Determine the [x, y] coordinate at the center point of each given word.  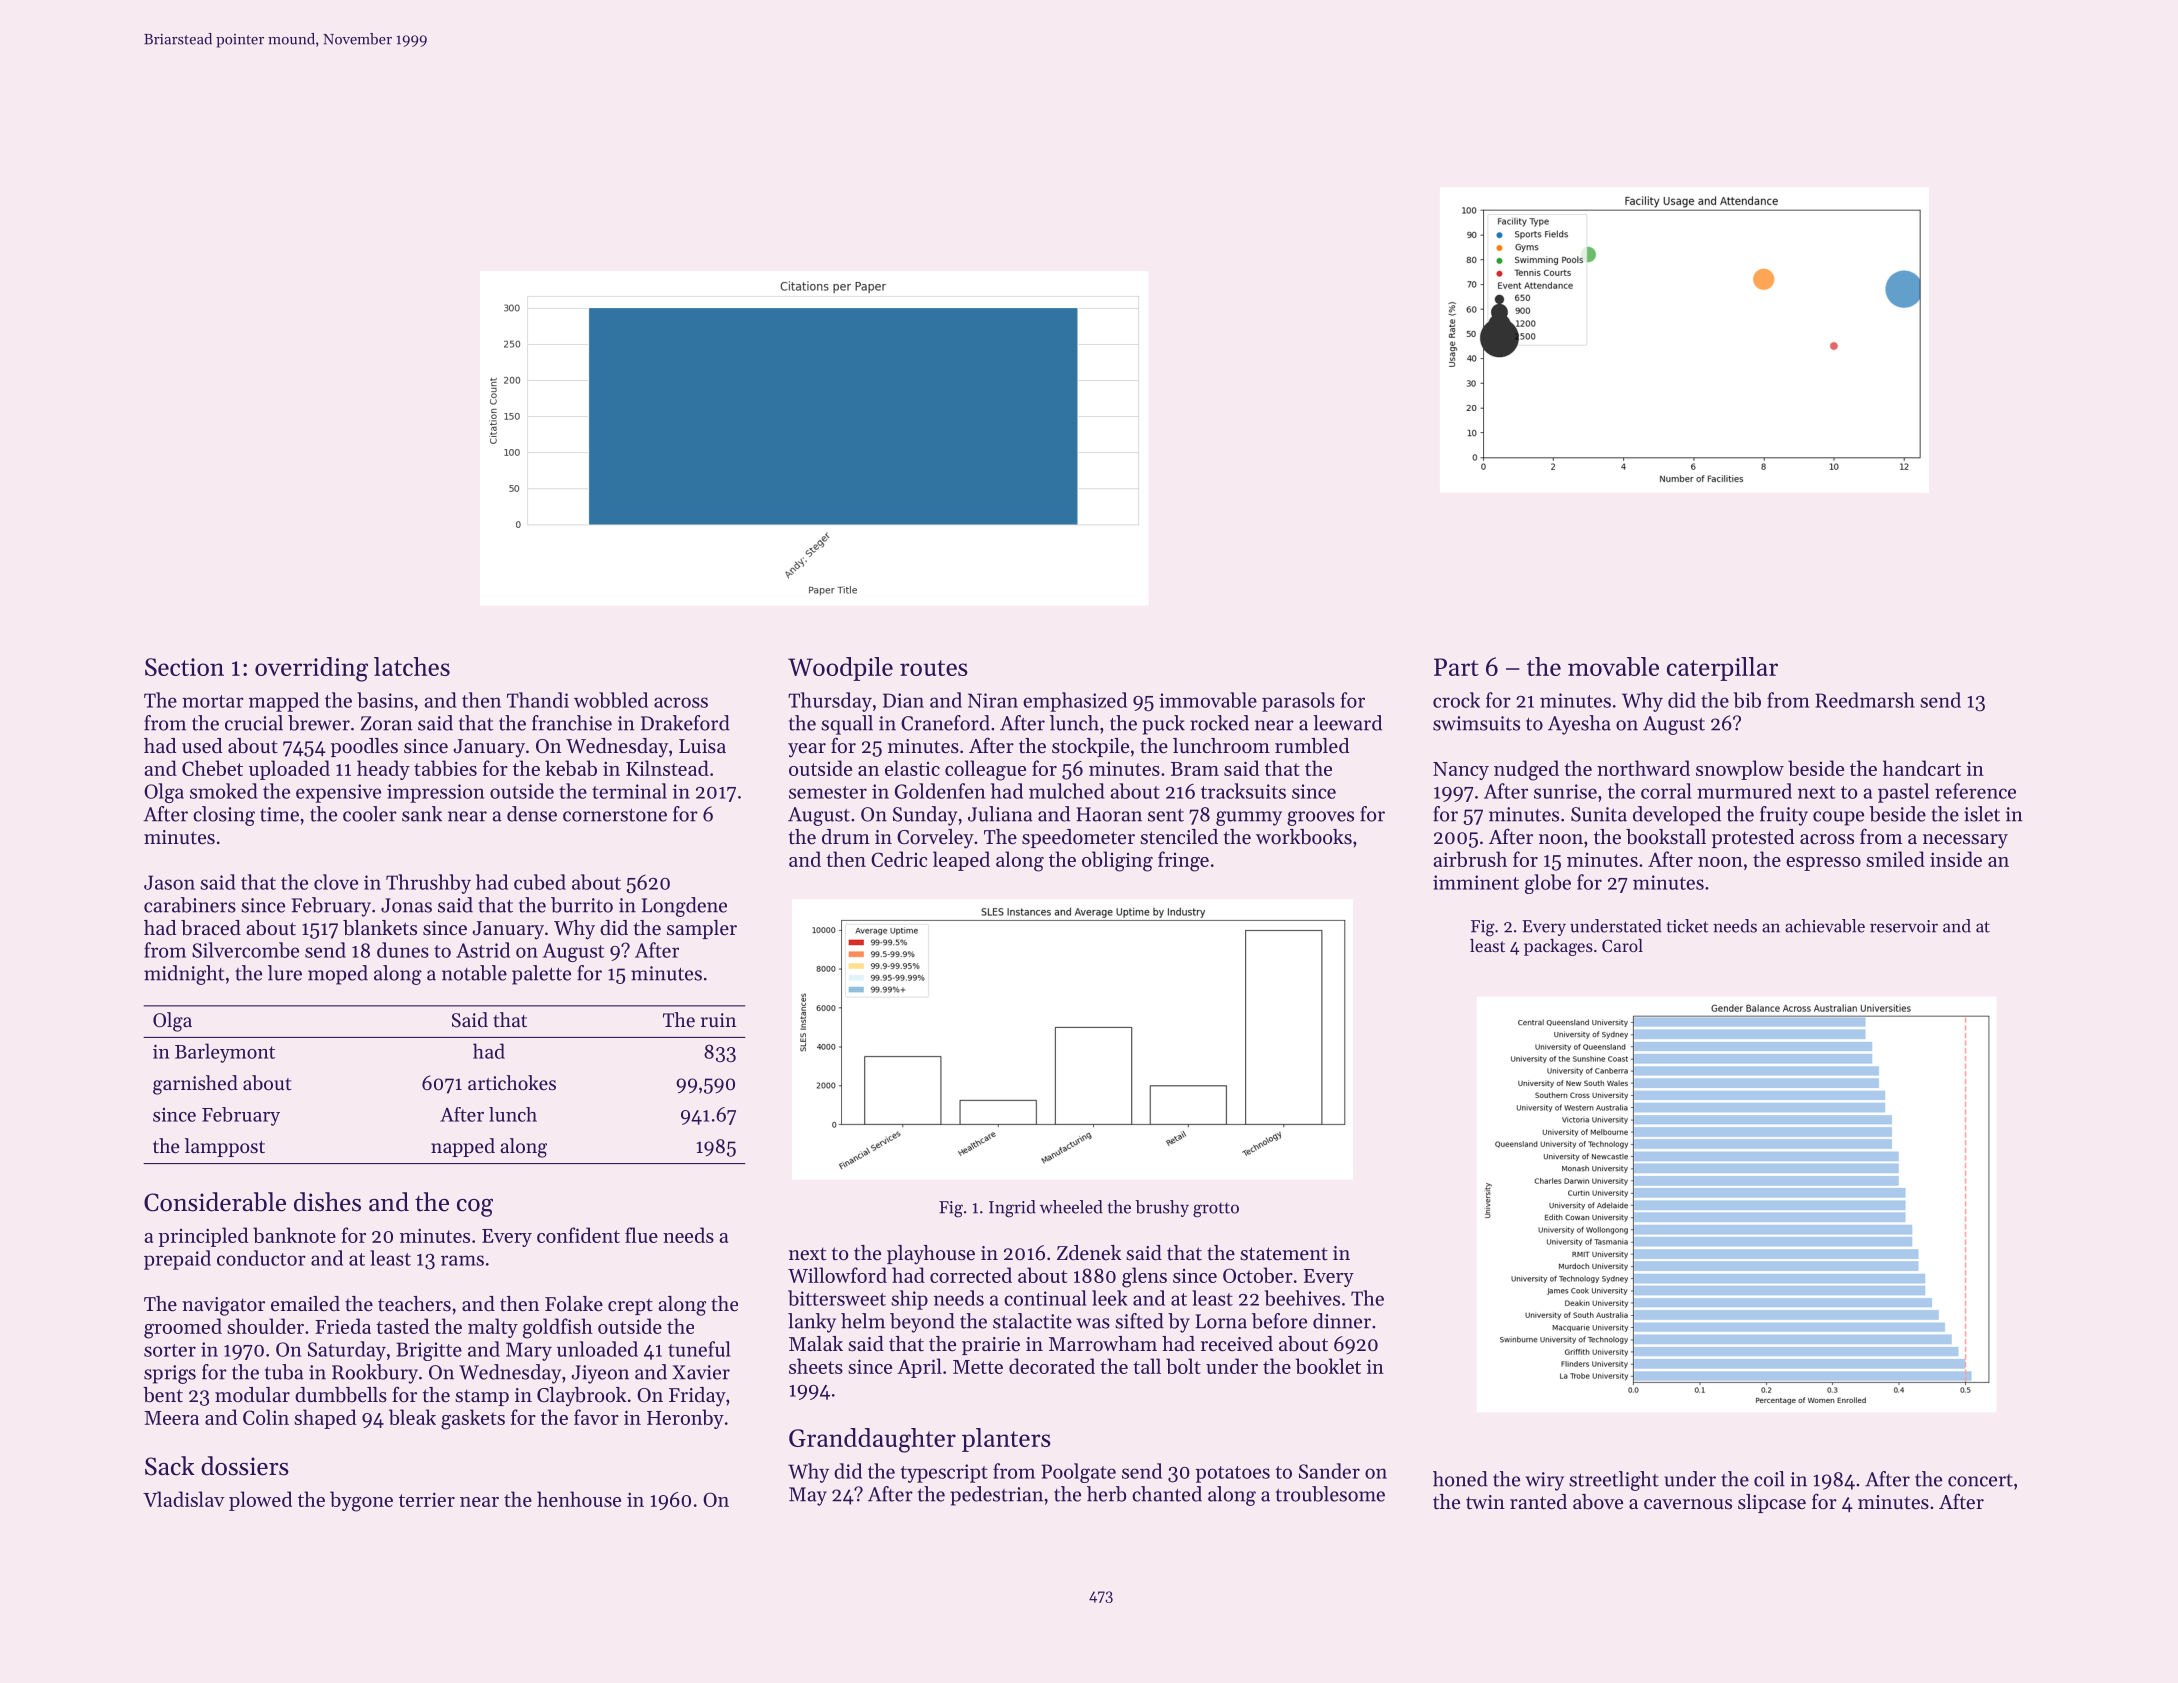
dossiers [245, 1466]
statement [1284, 1254]
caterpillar [1722, 669]
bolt [1183, 1366]
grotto [1216, 1210]
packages [1558, 947]
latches [412, 666]
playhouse [931, 1255]
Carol [1622, 945]
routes [934, 668]
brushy [1162, 1208]
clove [336, 882]
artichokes [512, 1083]
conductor [261, 1258]
